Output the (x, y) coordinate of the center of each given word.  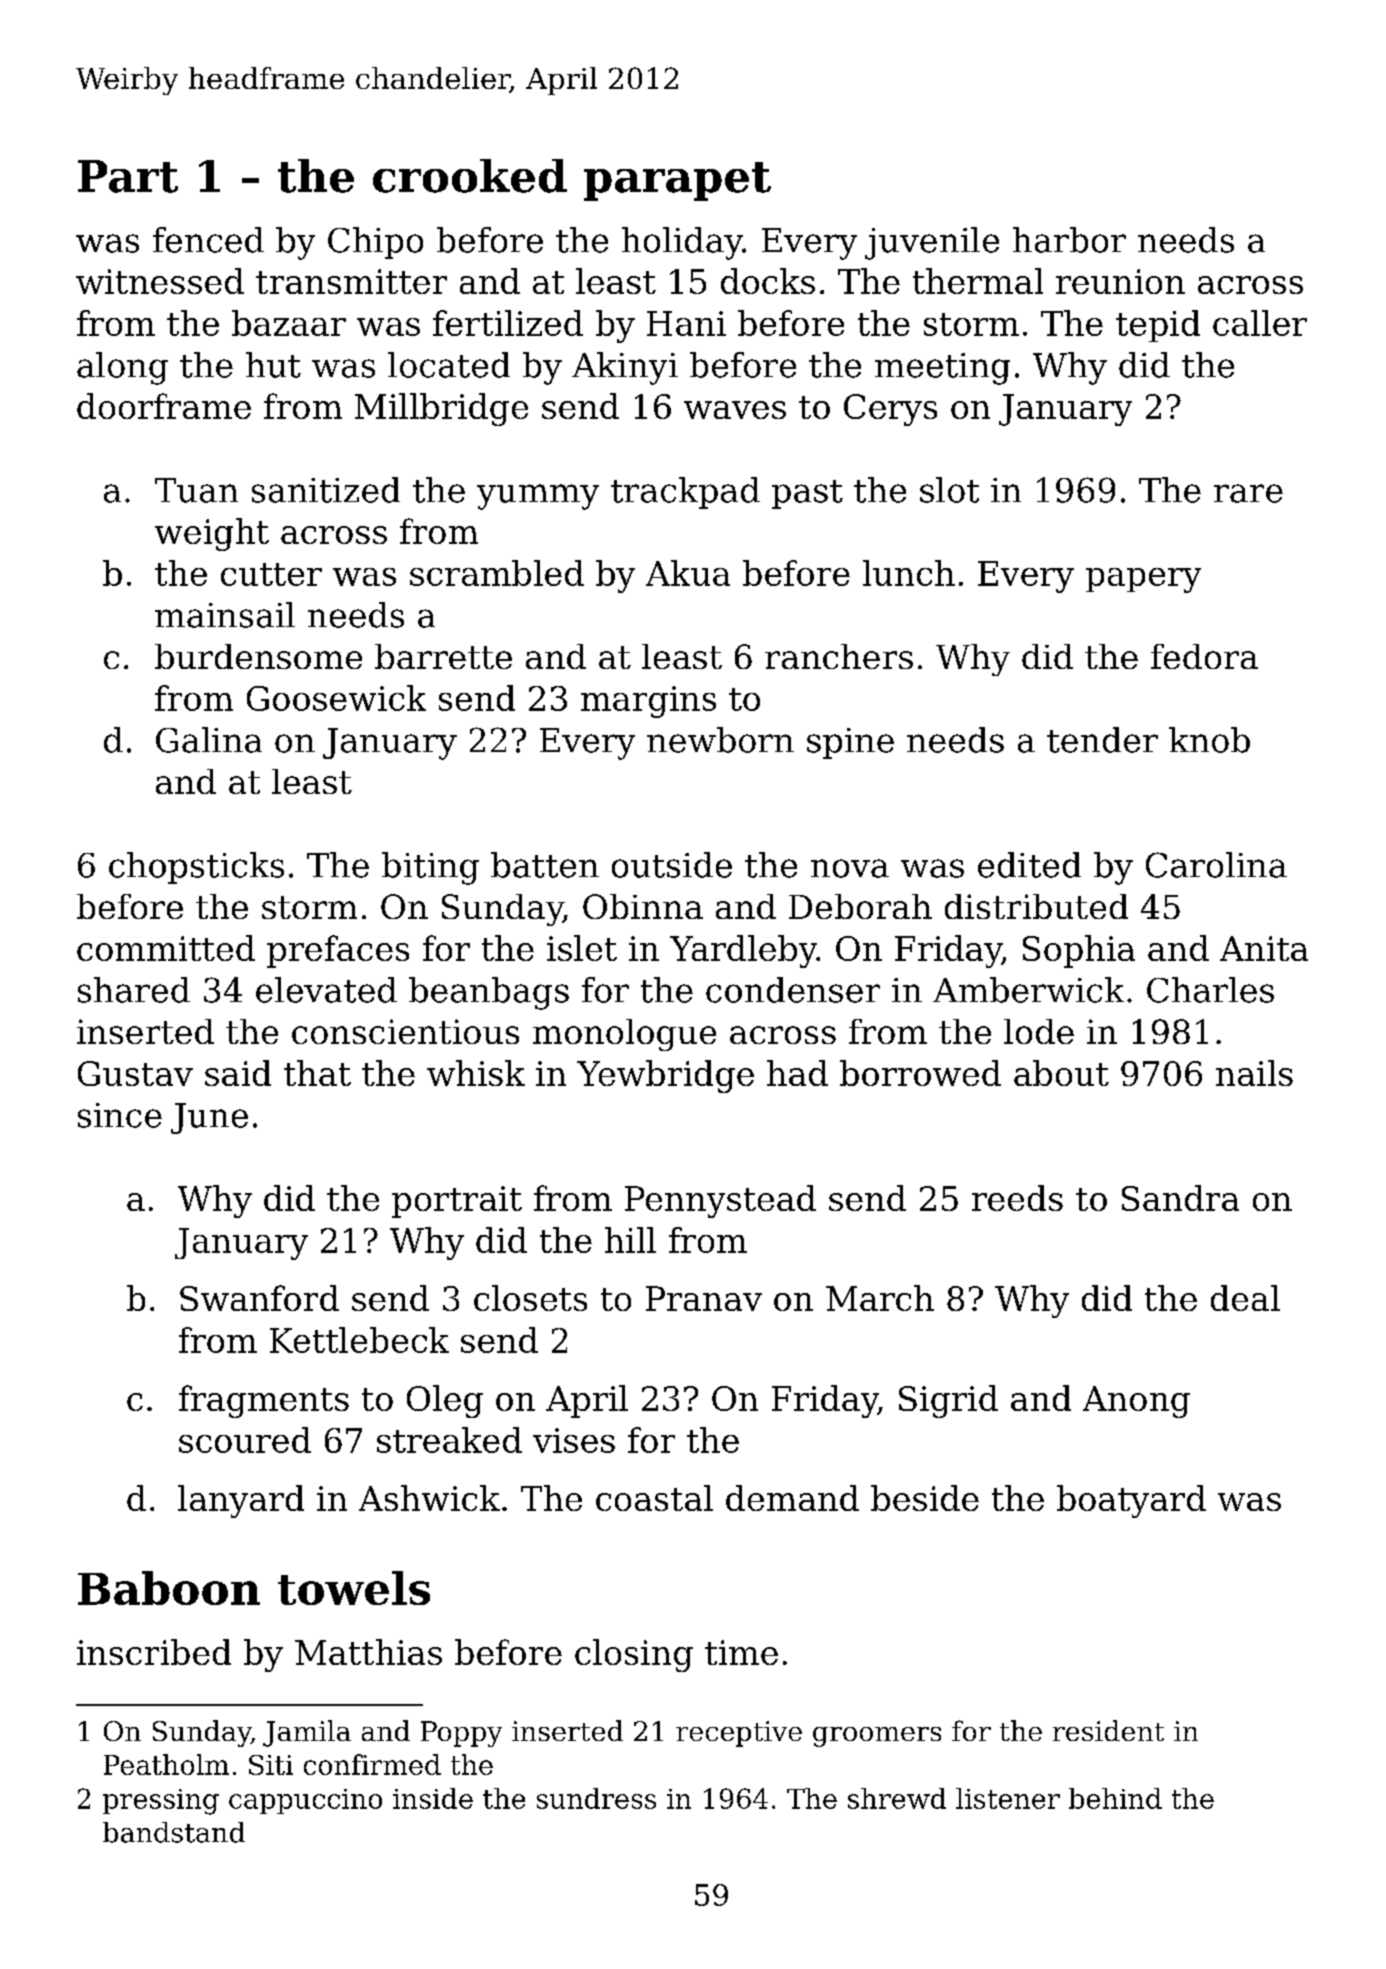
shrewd (897, 1798)
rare (1248, 493)
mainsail (225, 615)
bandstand (174, 1832)
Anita (1264, 948)
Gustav (135, 1073)
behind (1115, 1798)
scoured (245, 1440)
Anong (1136, 1402)
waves (735, 410)
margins (648, 702)
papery (1143, 580)
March (880, 1298)
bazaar (289, 323)
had (797, 1073)
